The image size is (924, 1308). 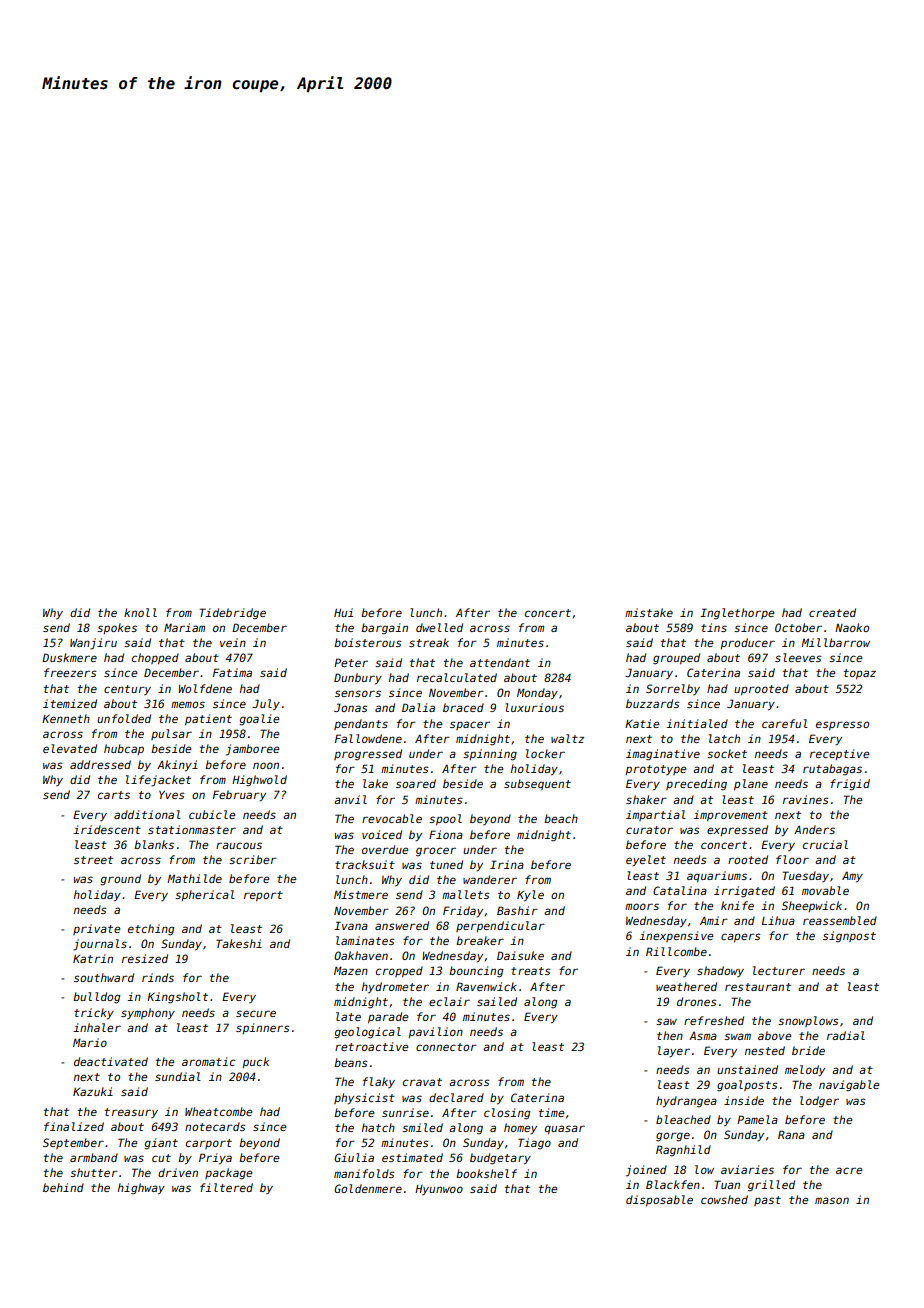 What do you see at coordinates (673, 689) in the image?
I see `Sorrelby` at bounding box center [673, 689].
